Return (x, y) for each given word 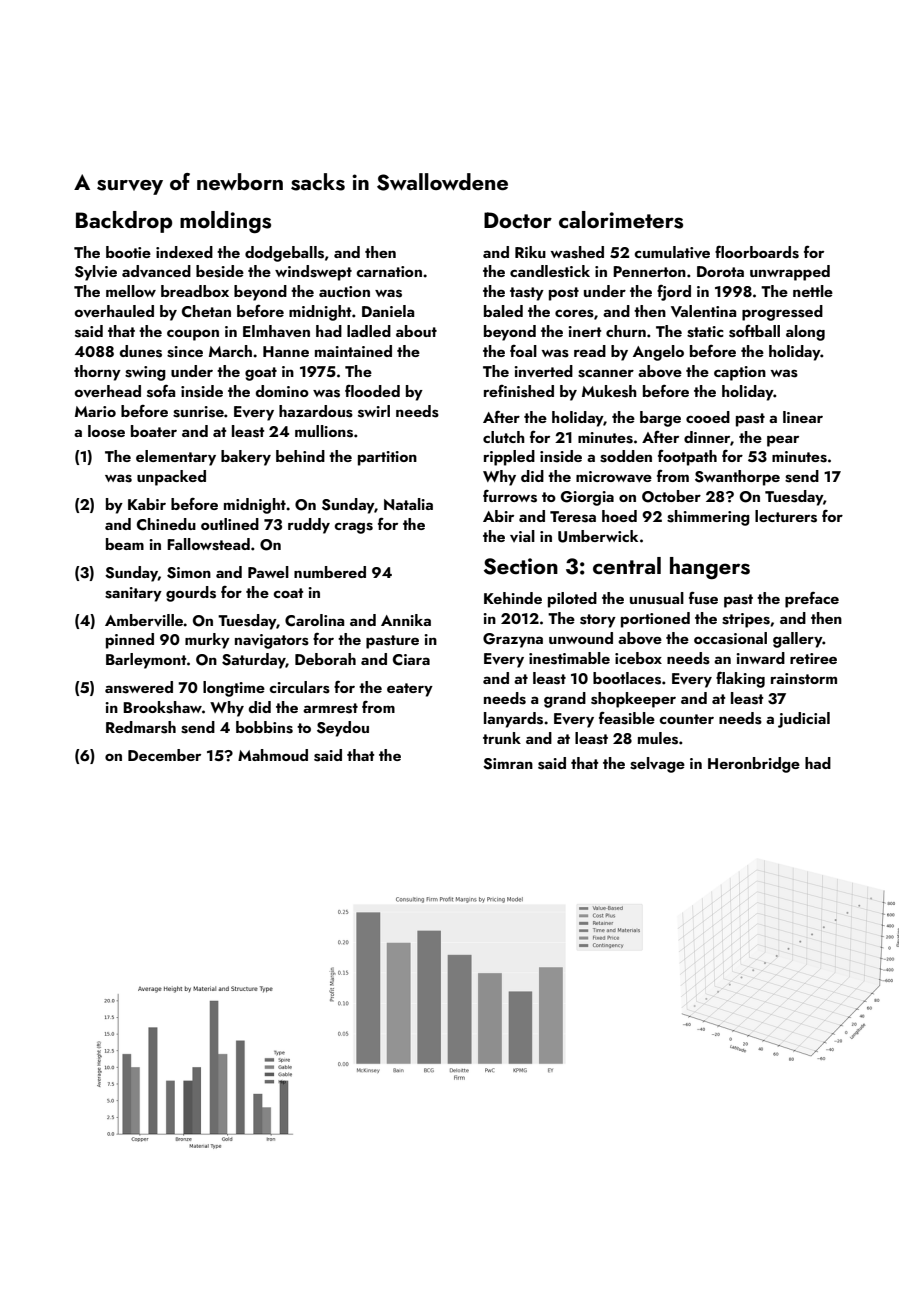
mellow (131, 291)
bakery (246, 458)
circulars (299, 687)
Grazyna (513, 640)
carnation (389, 271)
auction (344, 291)
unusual (657, 598)
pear (783, 441)
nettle (813, 291)
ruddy (309, 526)
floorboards (757, 252)
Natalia (408, 504)
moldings (225, 222)
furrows (510, 496)
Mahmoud (273, 755)
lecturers (786, 516)
